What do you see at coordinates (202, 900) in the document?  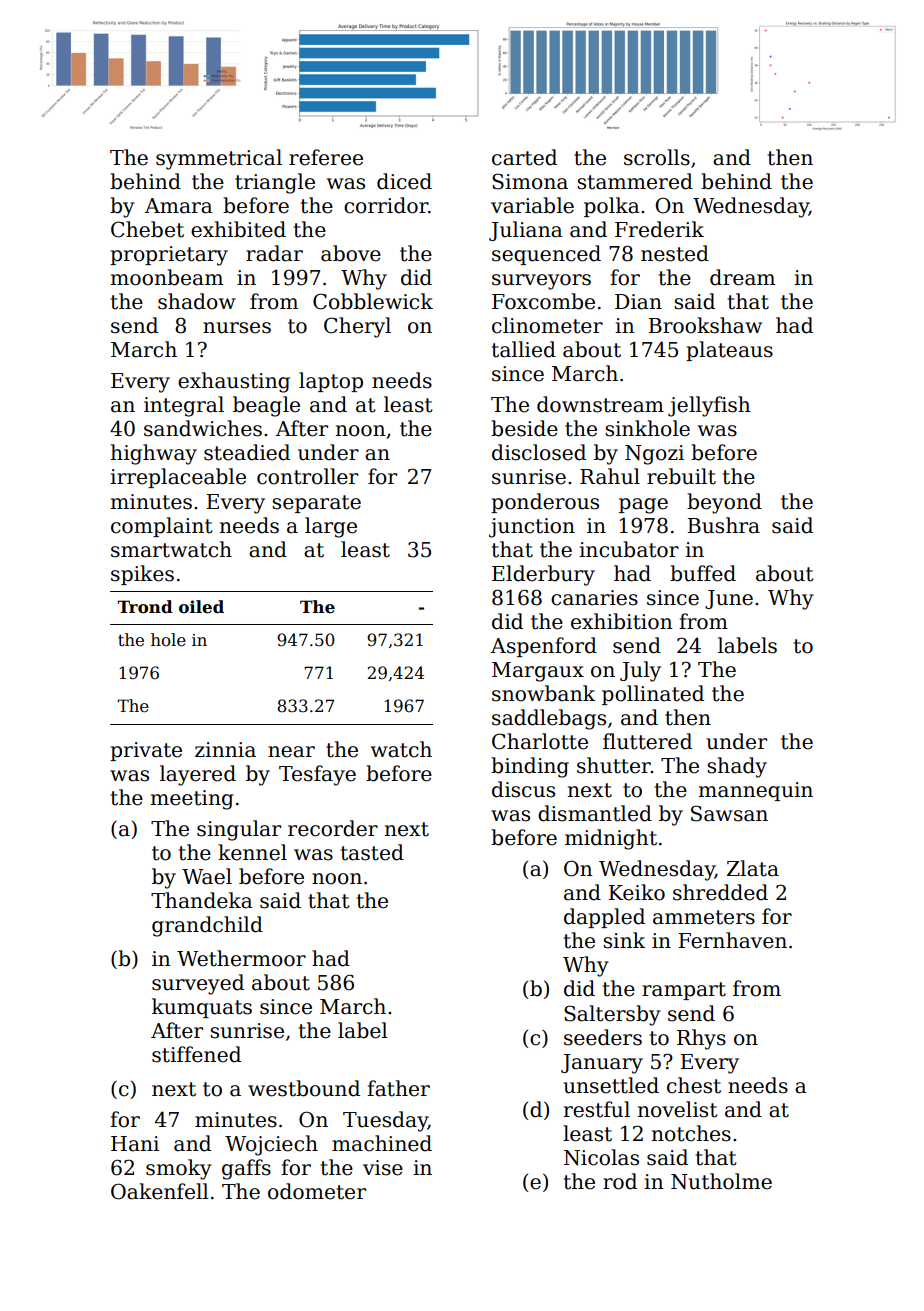 I see `Thandeka` at bounding box center [202, 900].
